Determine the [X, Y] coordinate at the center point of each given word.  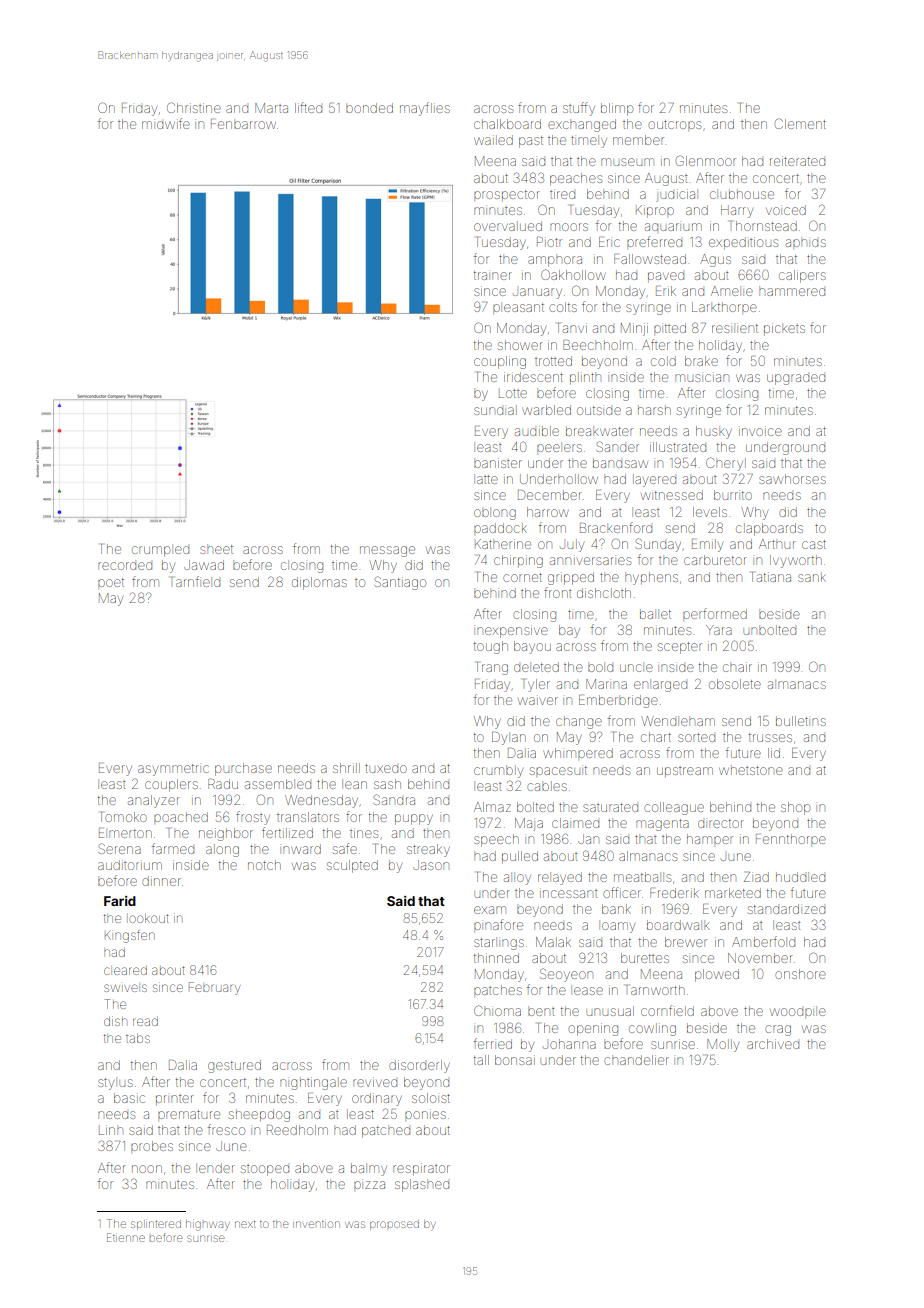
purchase [243, 769]
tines [364, 833]
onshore [800, 974]
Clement [800, 123]
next [245, 1224]
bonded [369, 108]
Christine [194, 107]
